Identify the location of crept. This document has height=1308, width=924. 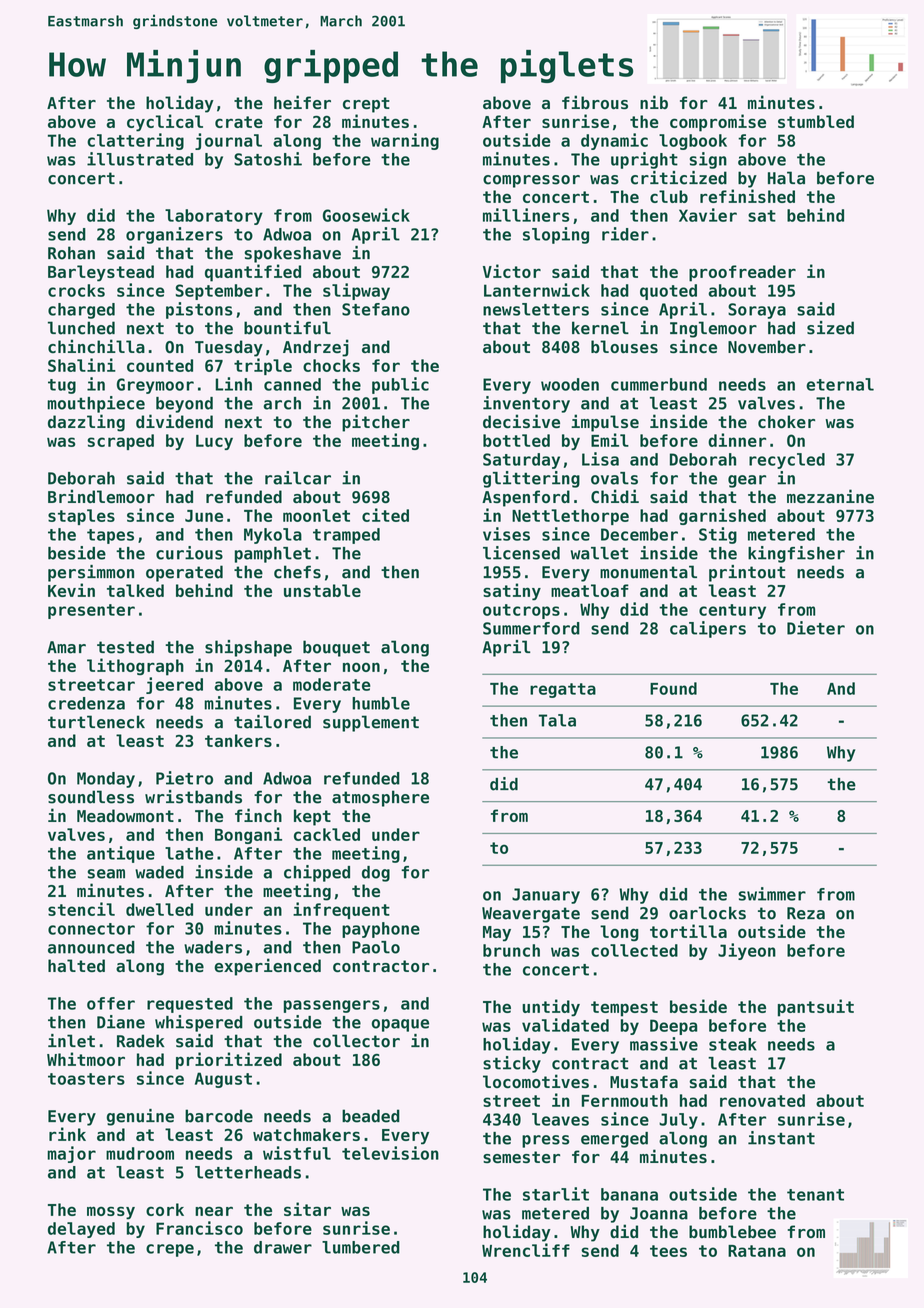
(366, 105).
